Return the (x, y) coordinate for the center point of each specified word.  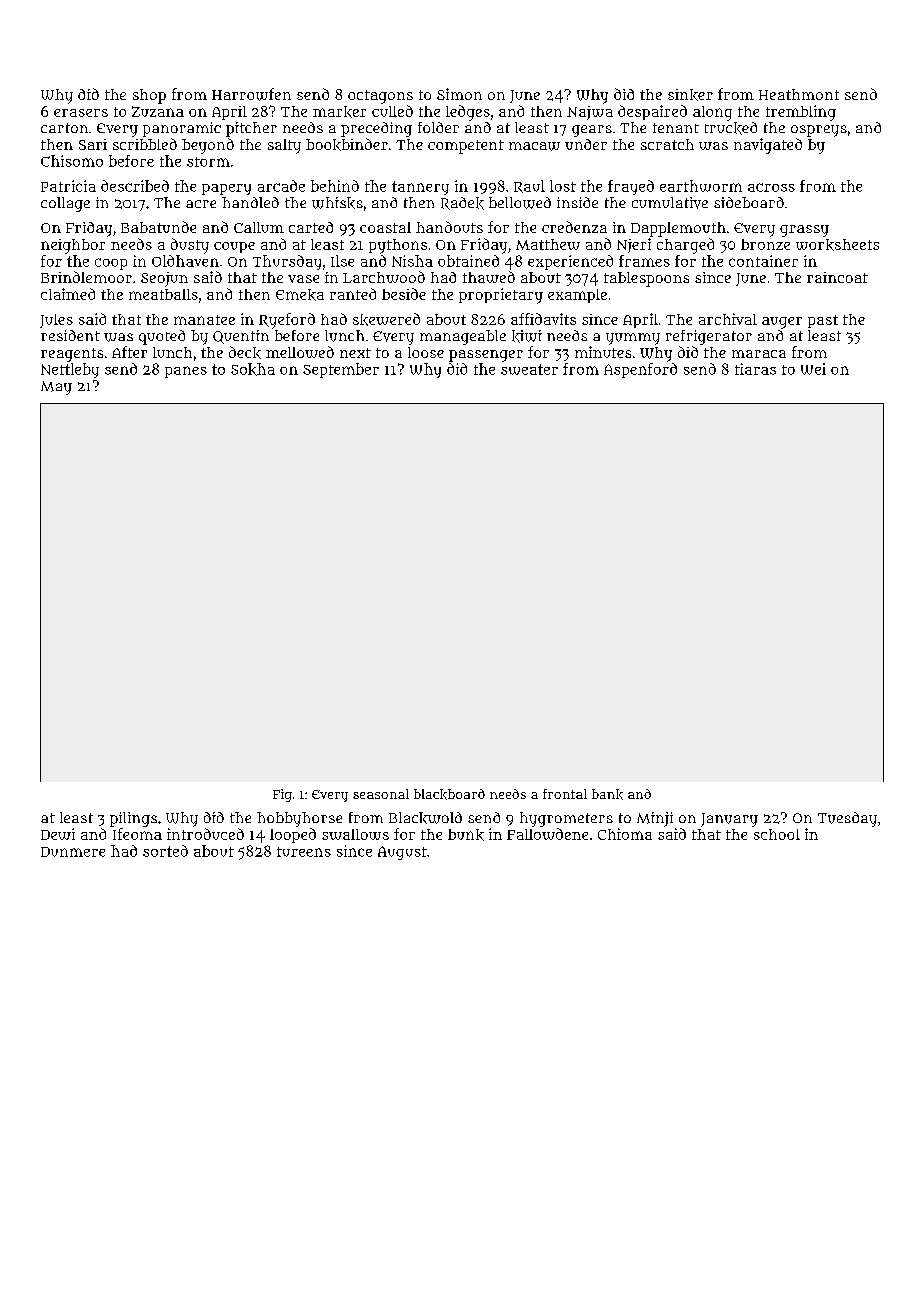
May (56, 388)
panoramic (182, 129)
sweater (529, 369)
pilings (133, 819)
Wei (813, 369)
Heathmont (799, 94)
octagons (380, 97)
